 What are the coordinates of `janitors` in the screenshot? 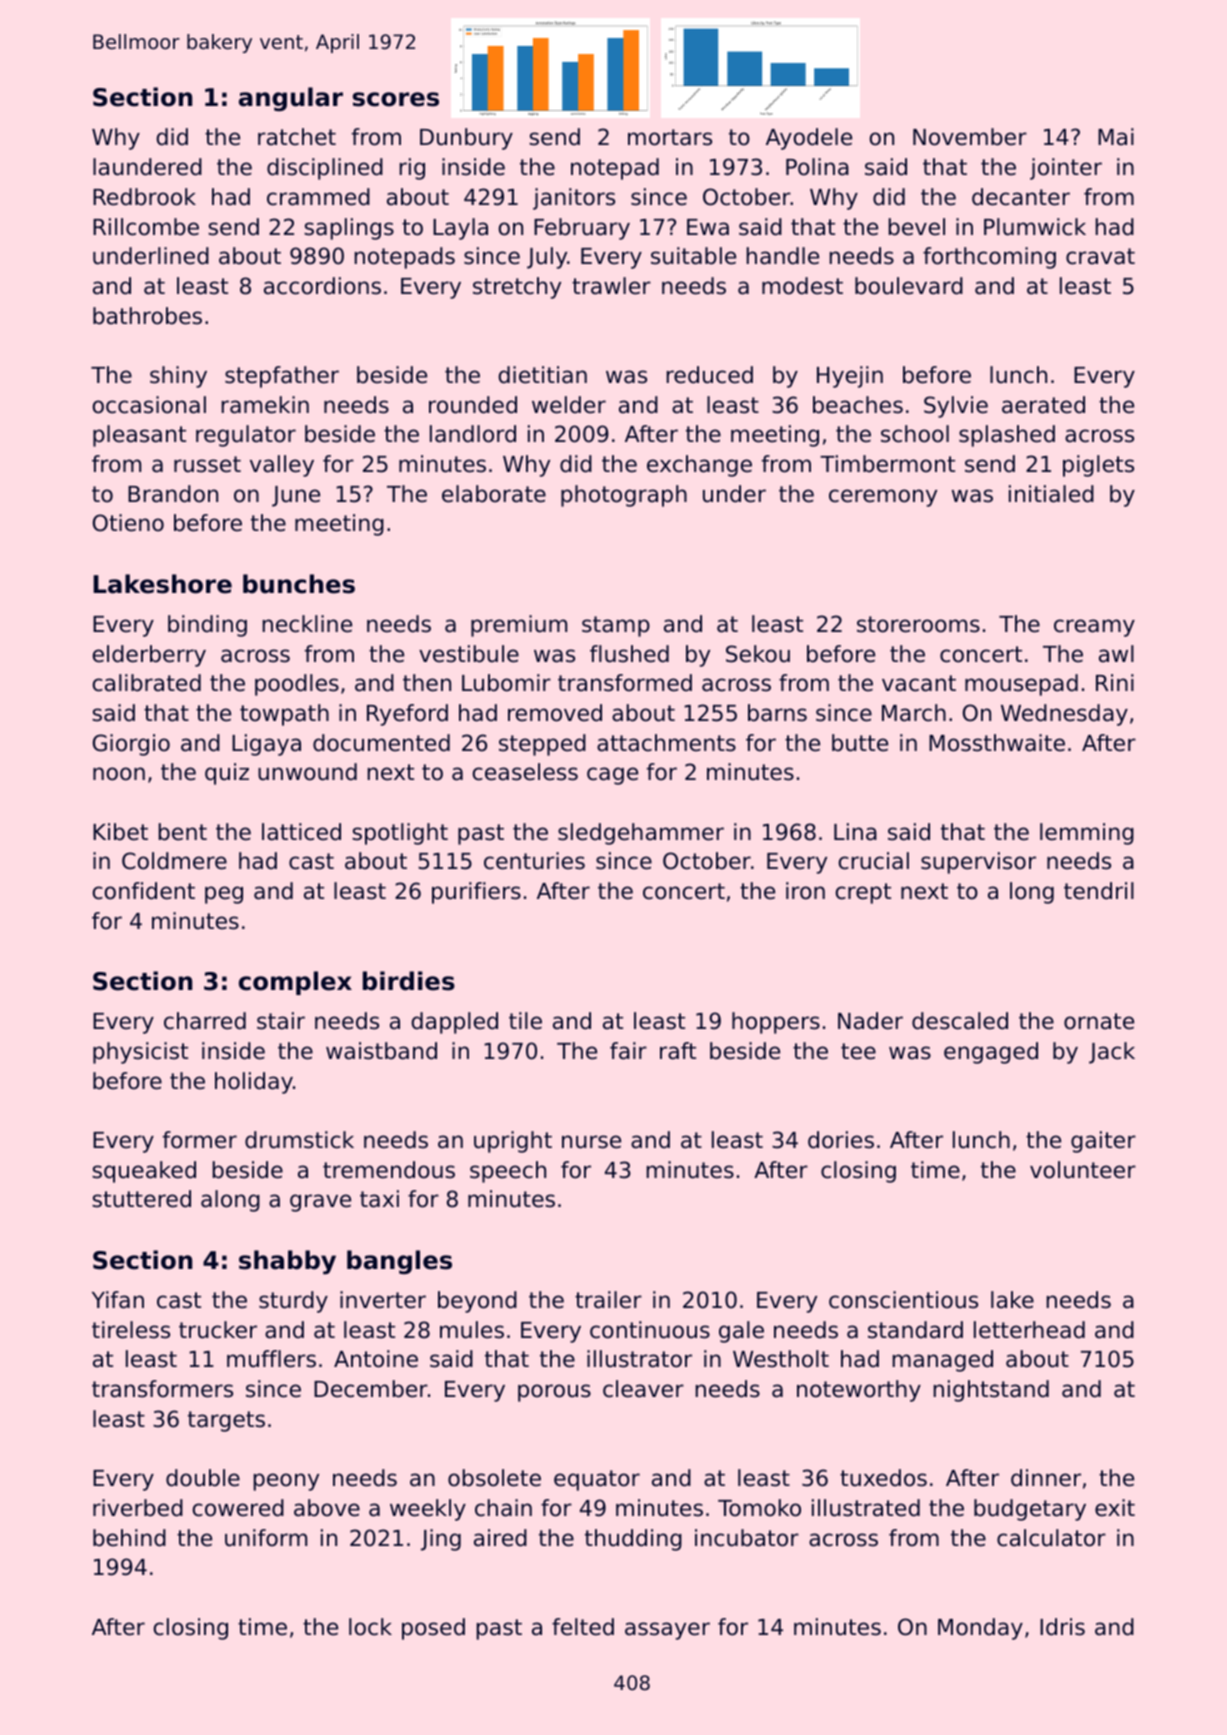 It's located at (574, 199).
